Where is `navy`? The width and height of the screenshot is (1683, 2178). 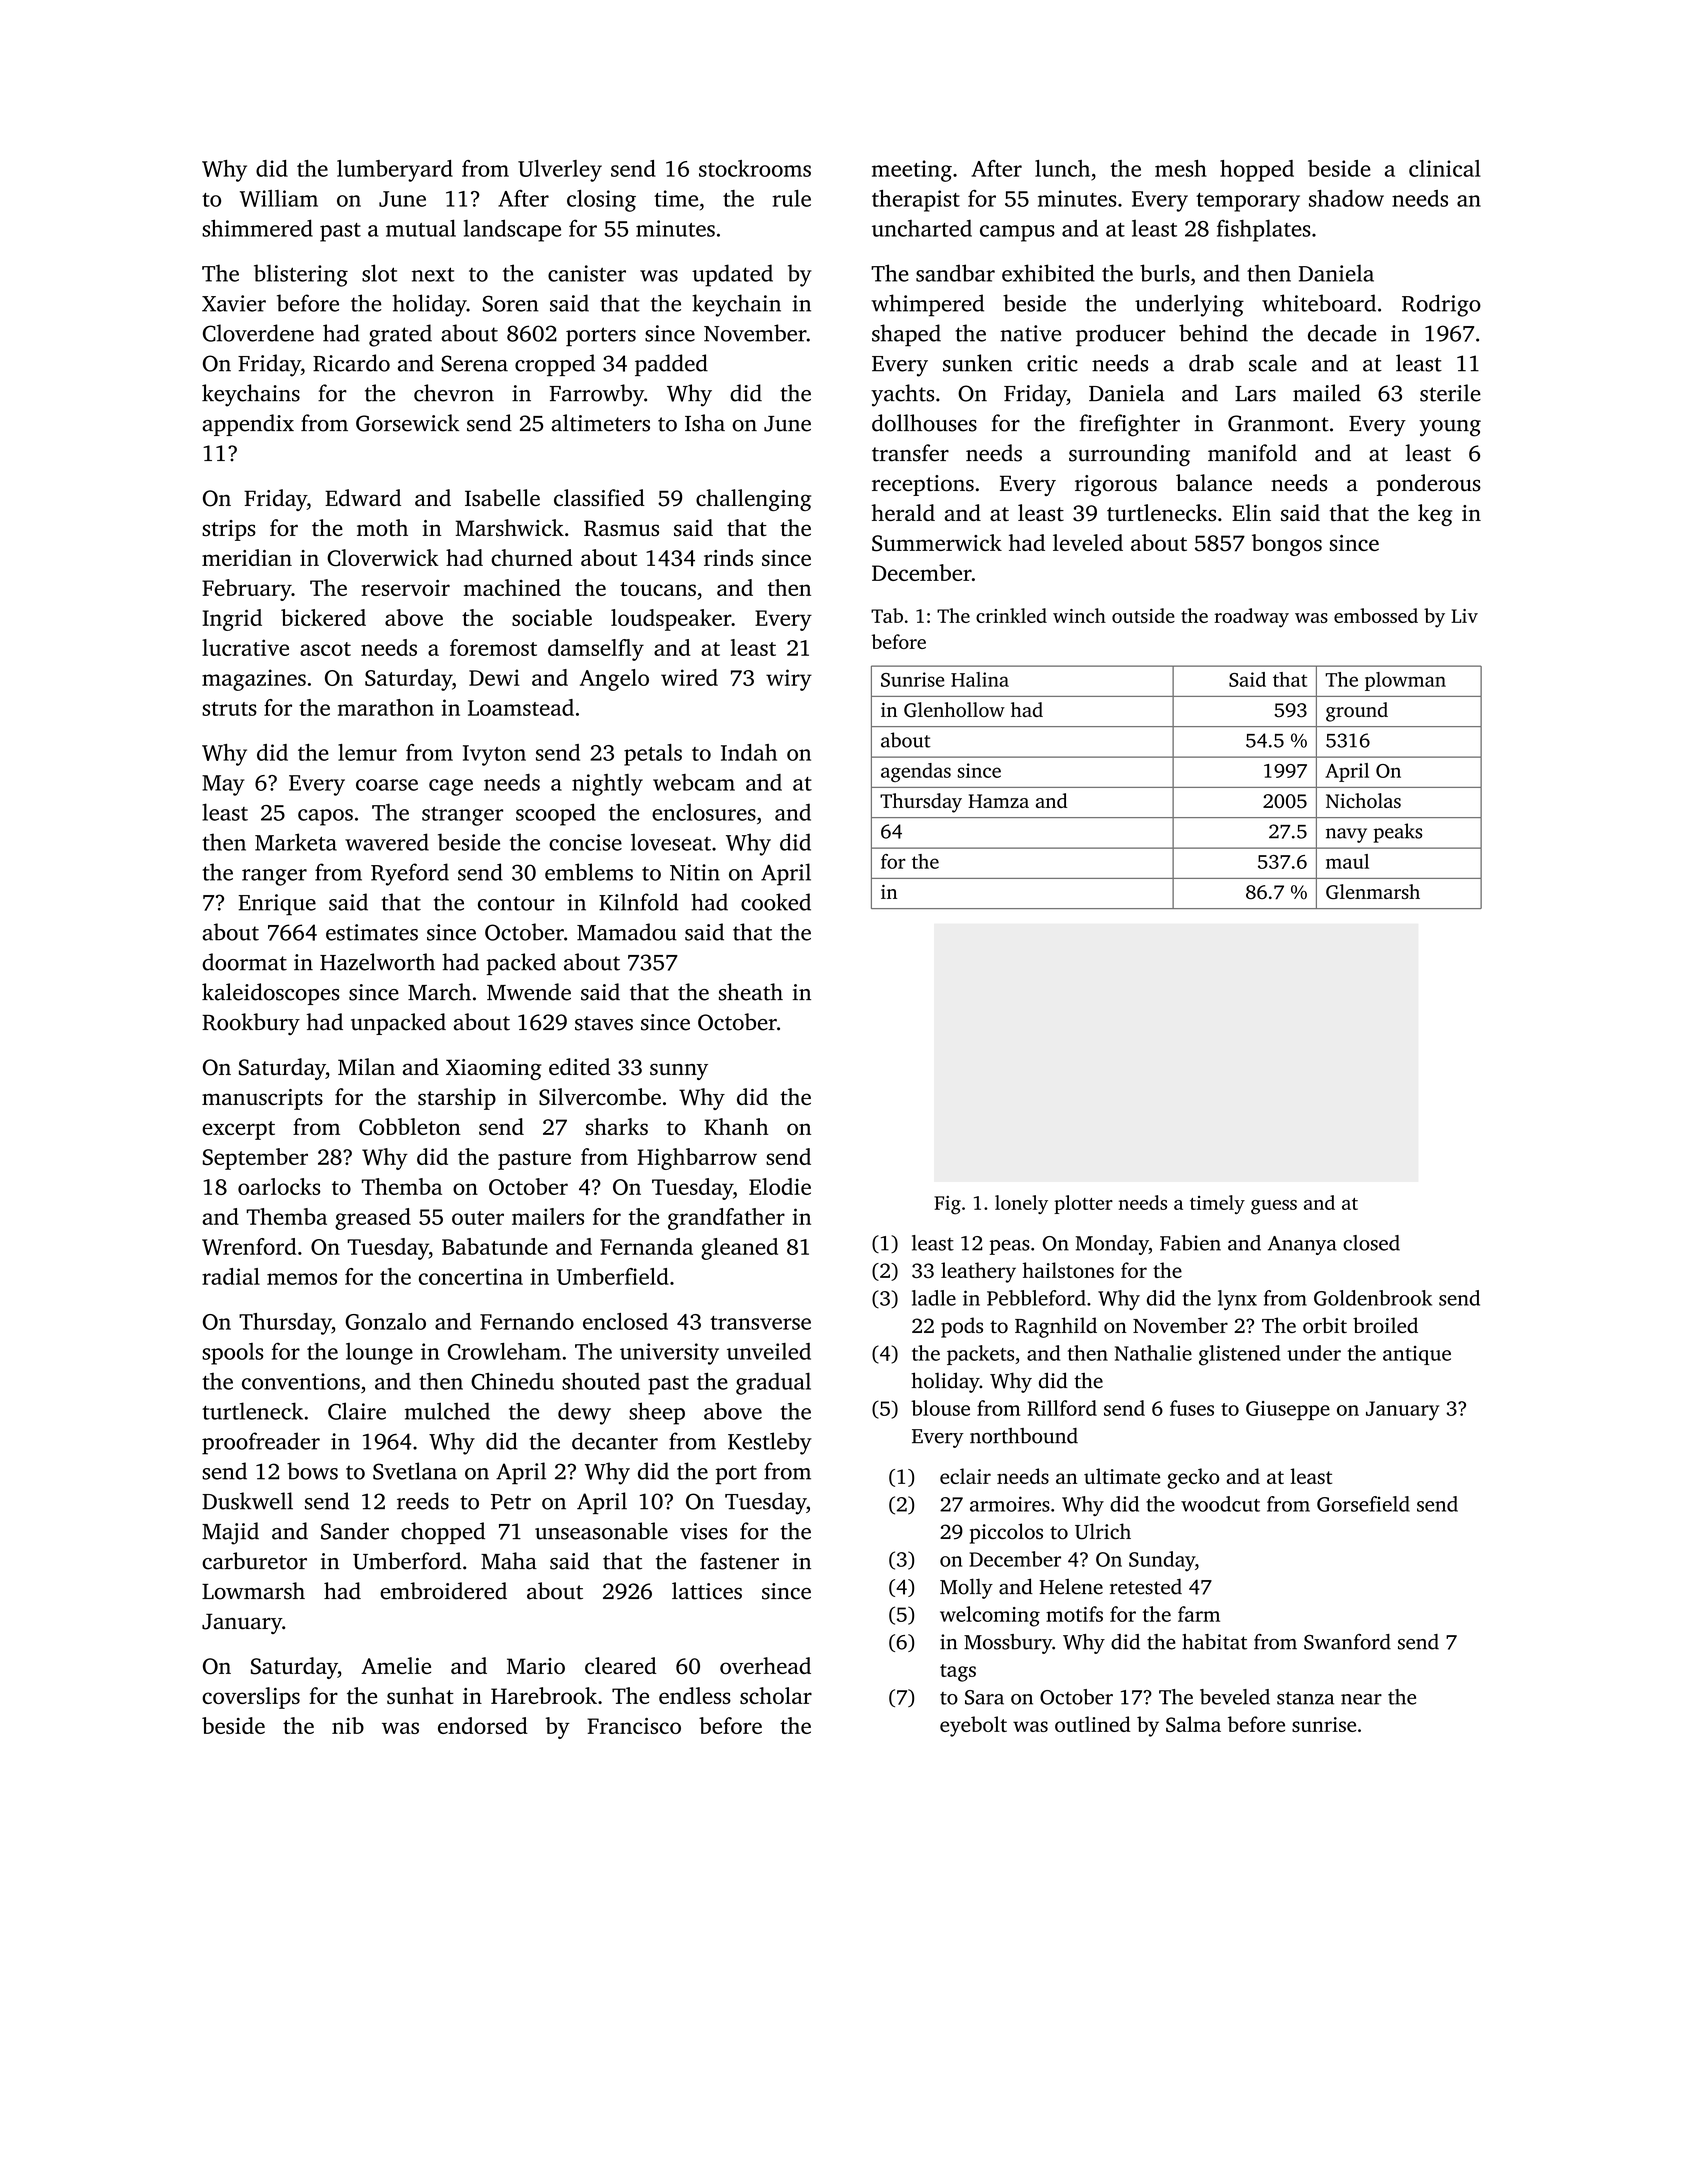
navy is located at coordinates (1346, 835).
